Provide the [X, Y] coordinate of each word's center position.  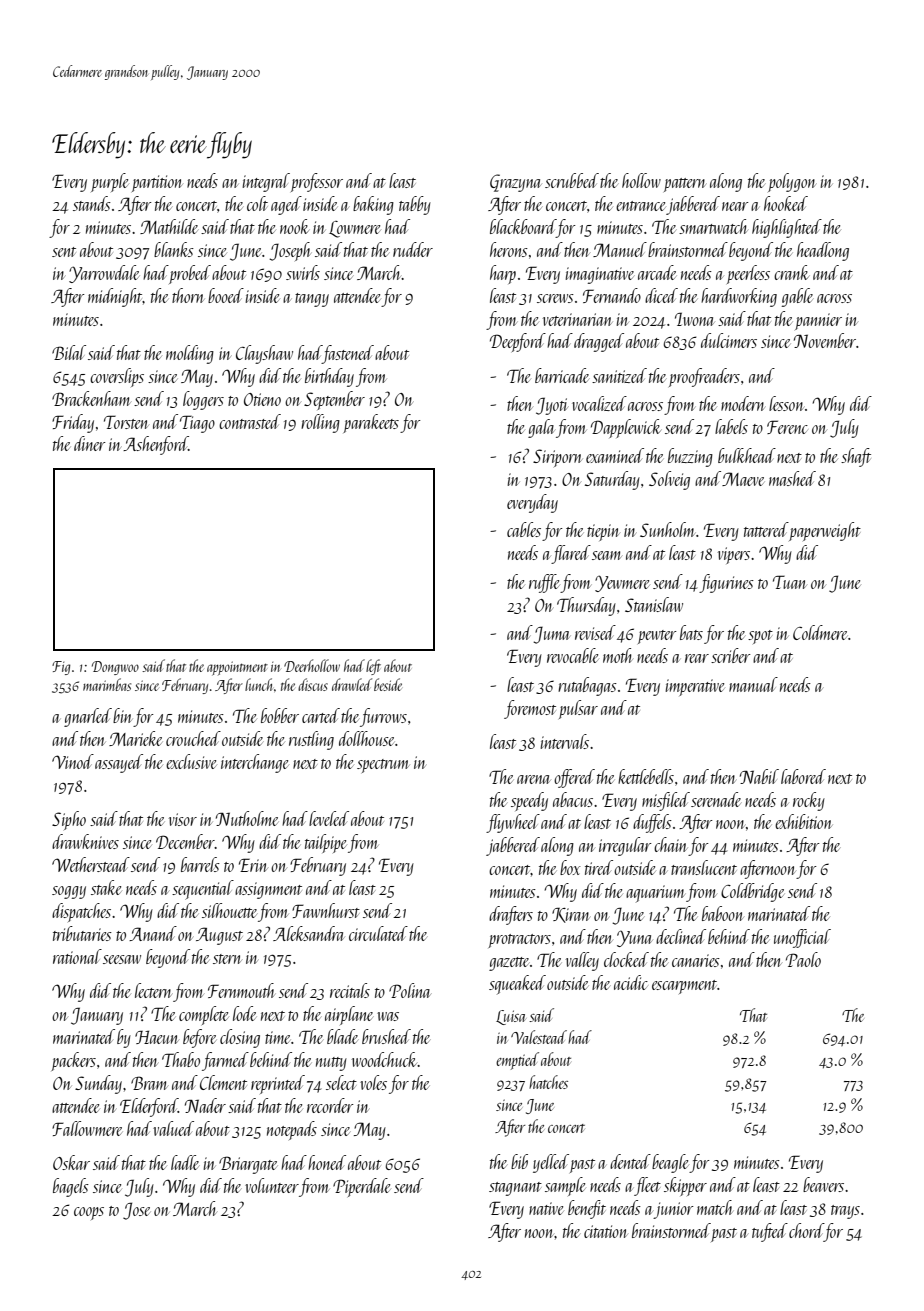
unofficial [802, 938]
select [341, 1082]
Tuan [790, 582]
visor [183, 819]
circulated [378, 933]
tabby [415, 205]
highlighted [787, 228]
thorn [188, 295]
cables [524, 529]
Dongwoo [115, 668]
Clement [223, 1082]
